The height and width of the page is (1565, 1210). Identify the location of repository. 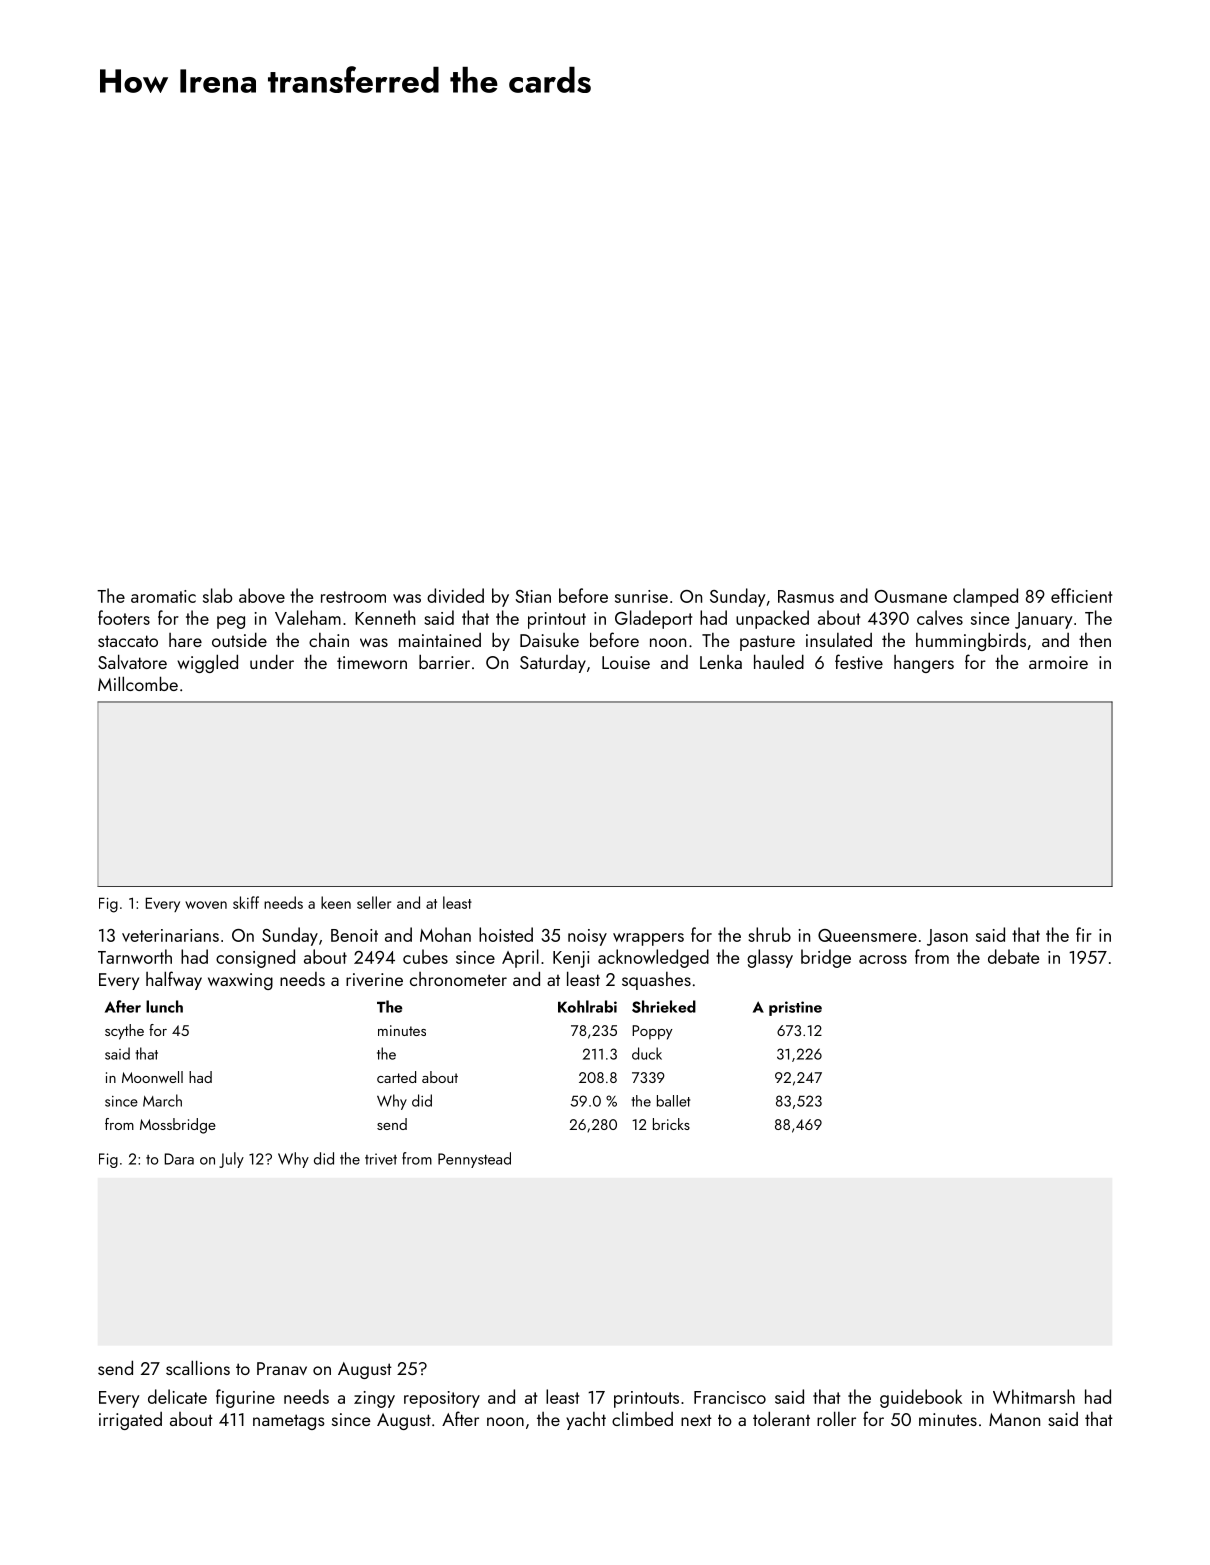
(442, 1399).
